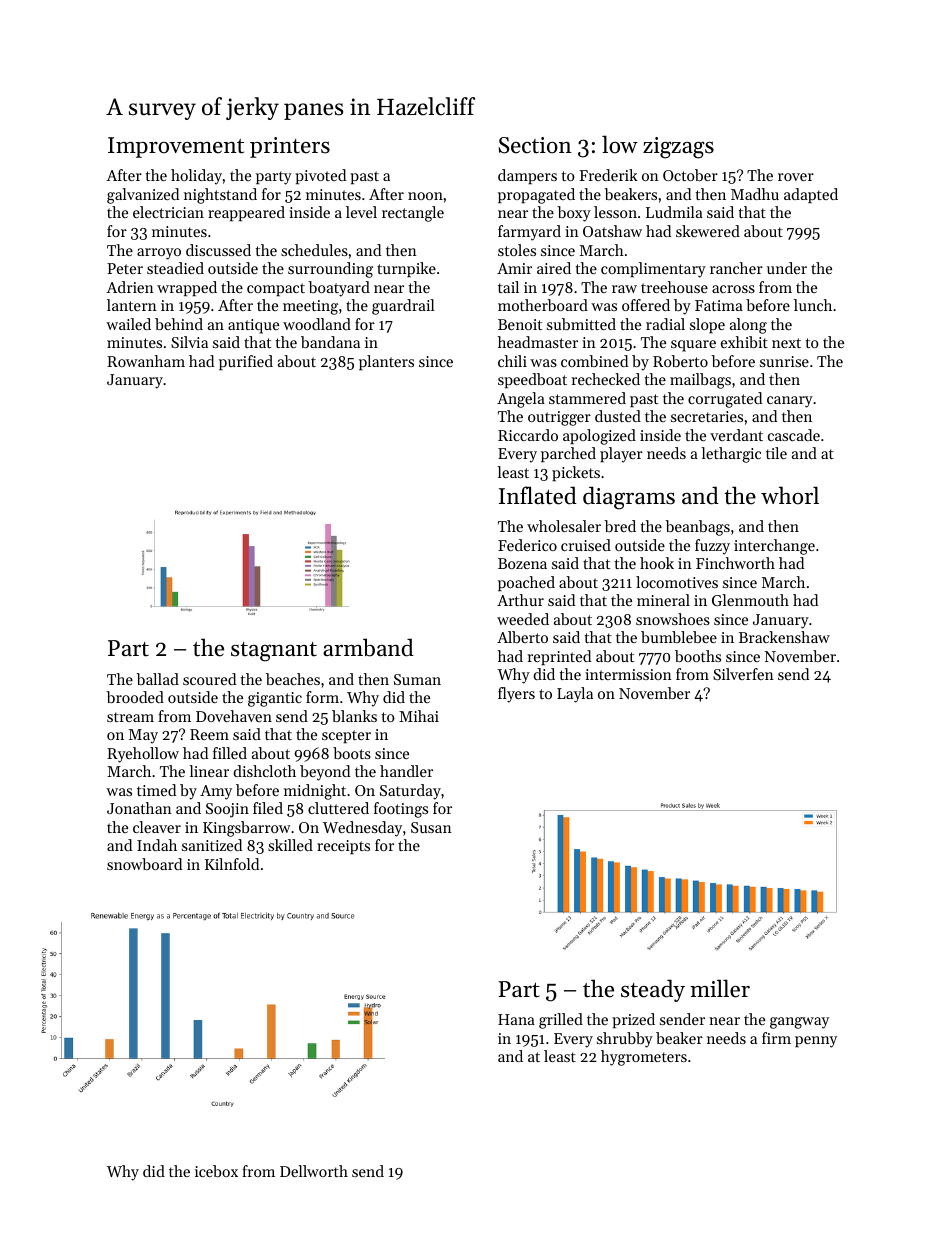  Describe the element at coordinates (144, 864) in the image. I see `snowboard` at that location.
